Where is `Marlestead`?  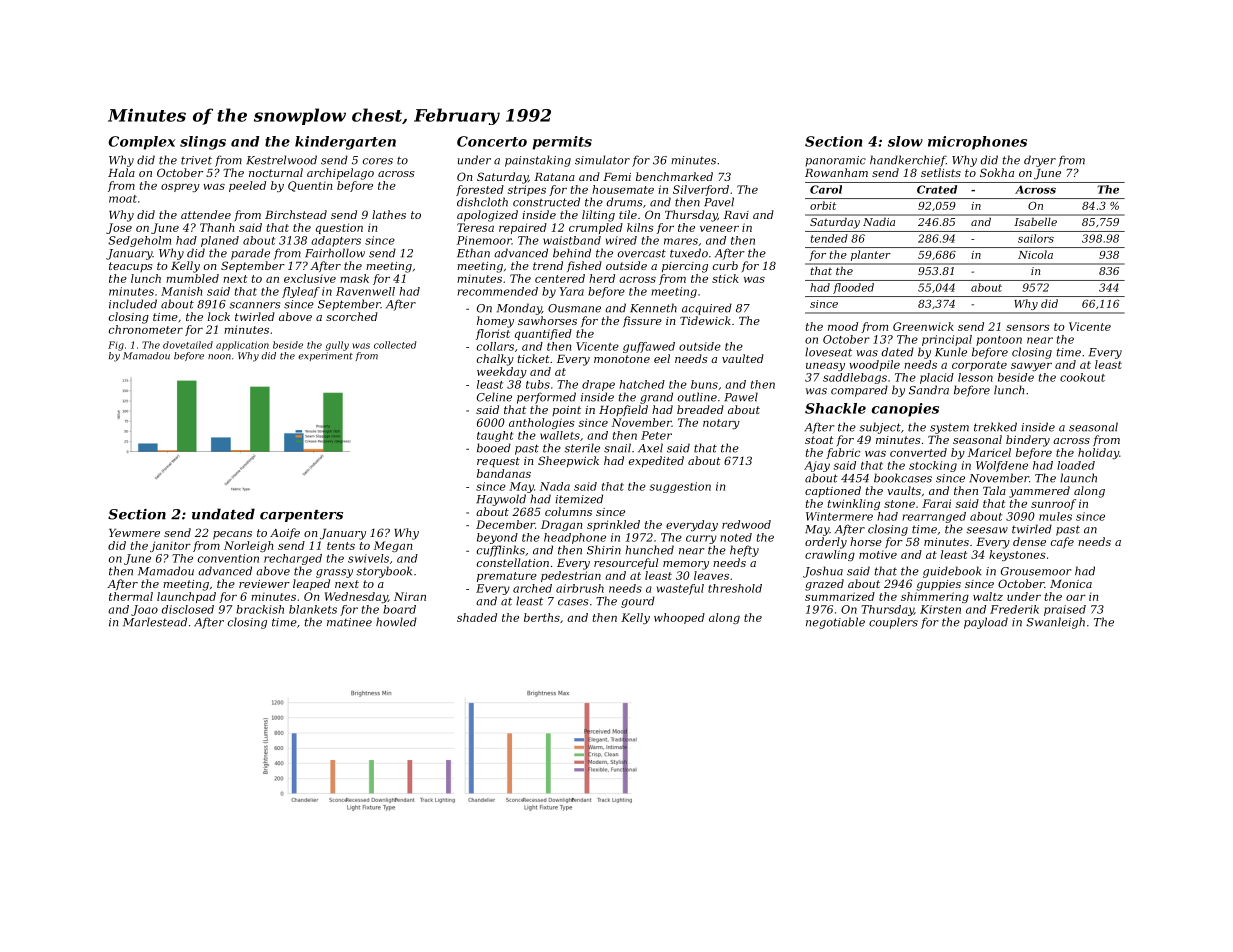
Marlestead is located at coordinates (155, 622).
